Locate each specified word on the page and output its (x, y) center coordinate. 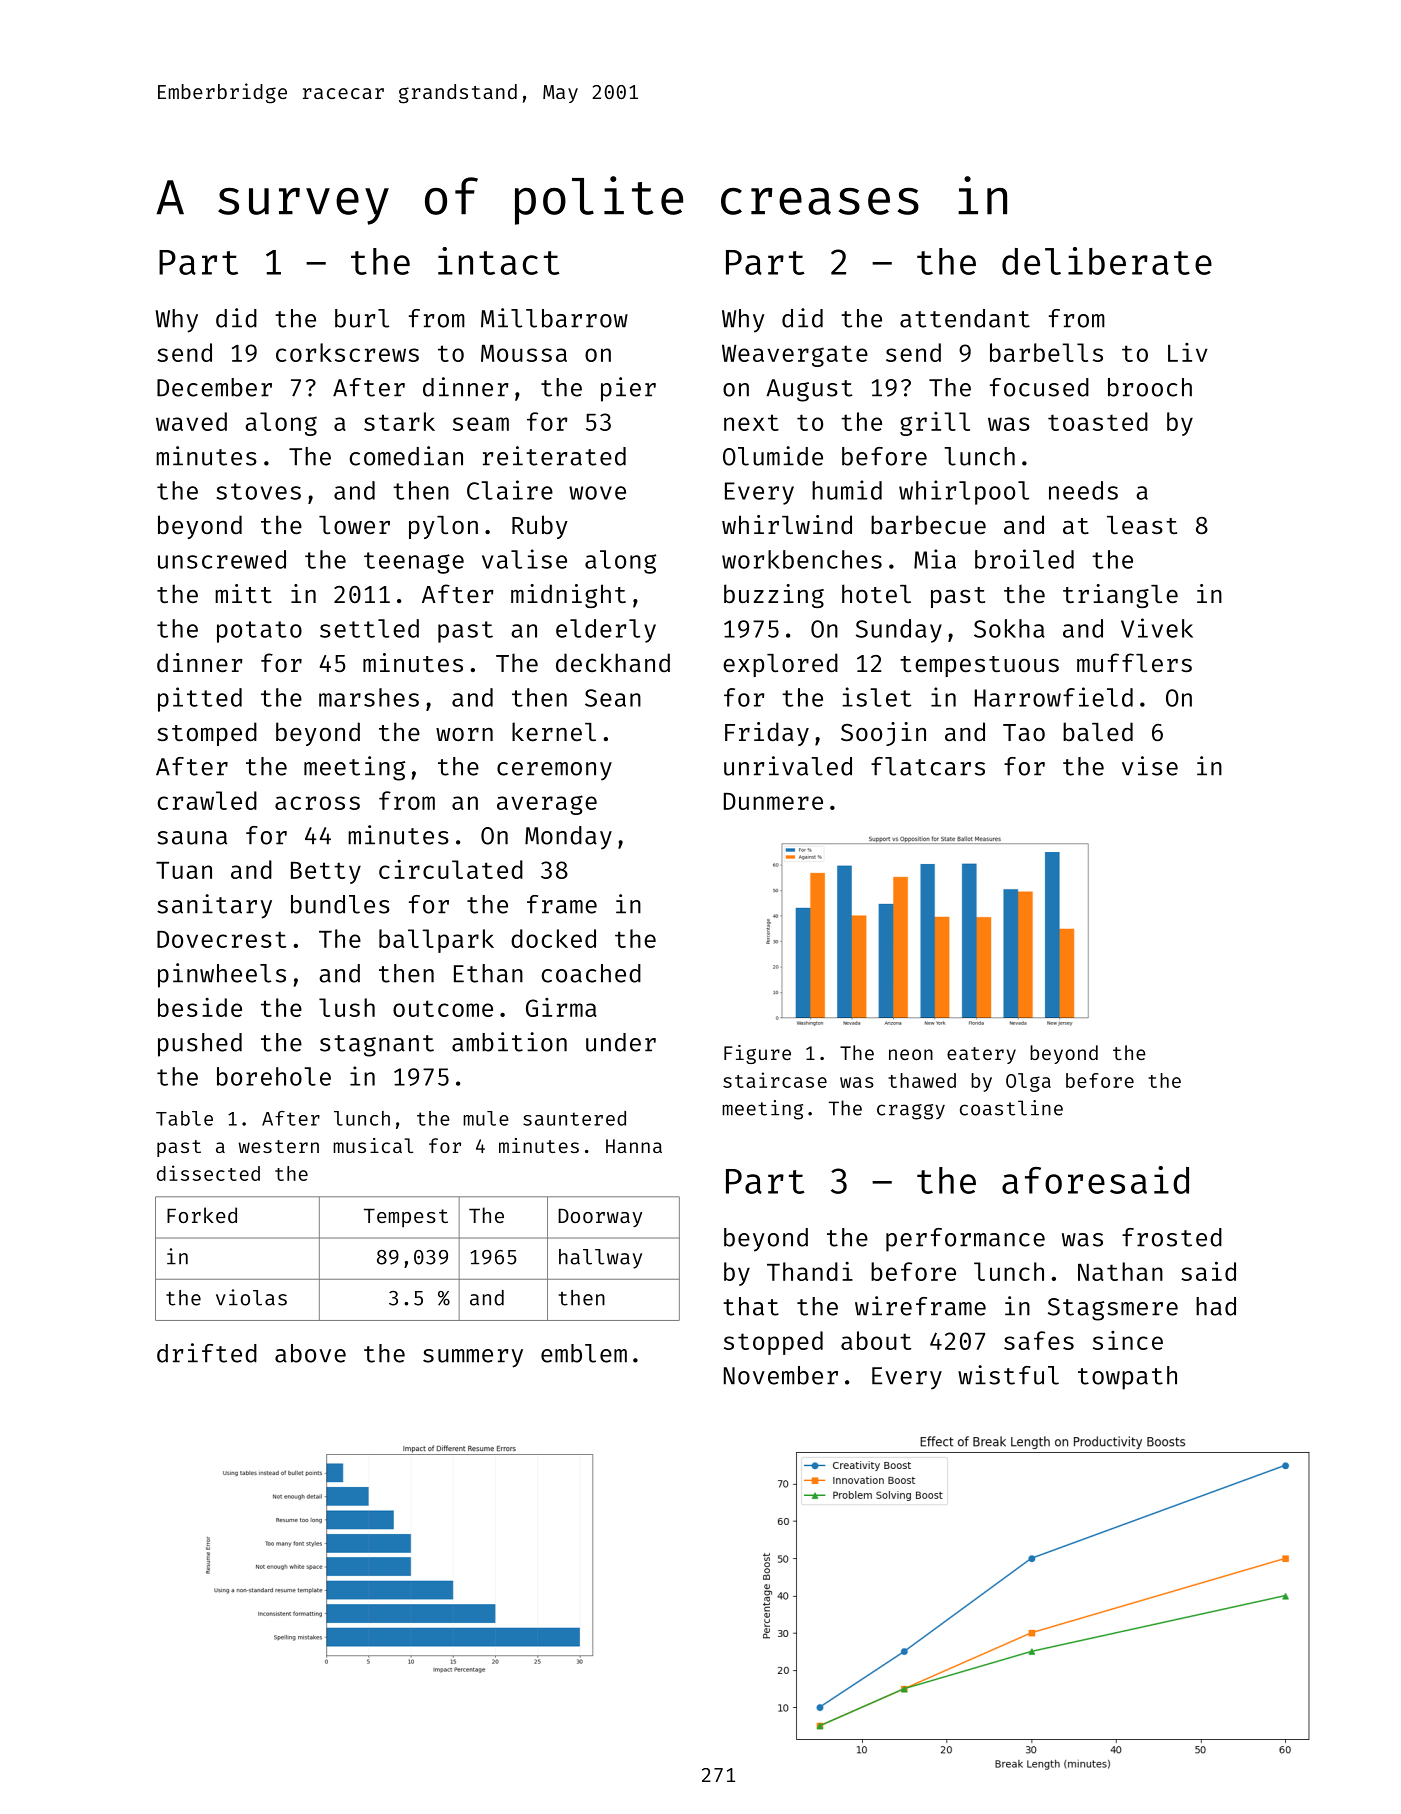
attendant (965, 318)
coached (591, 973)
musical (373, 1145)
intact (499, 261)
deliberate (1107, 261)
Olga (1028, 1082)
